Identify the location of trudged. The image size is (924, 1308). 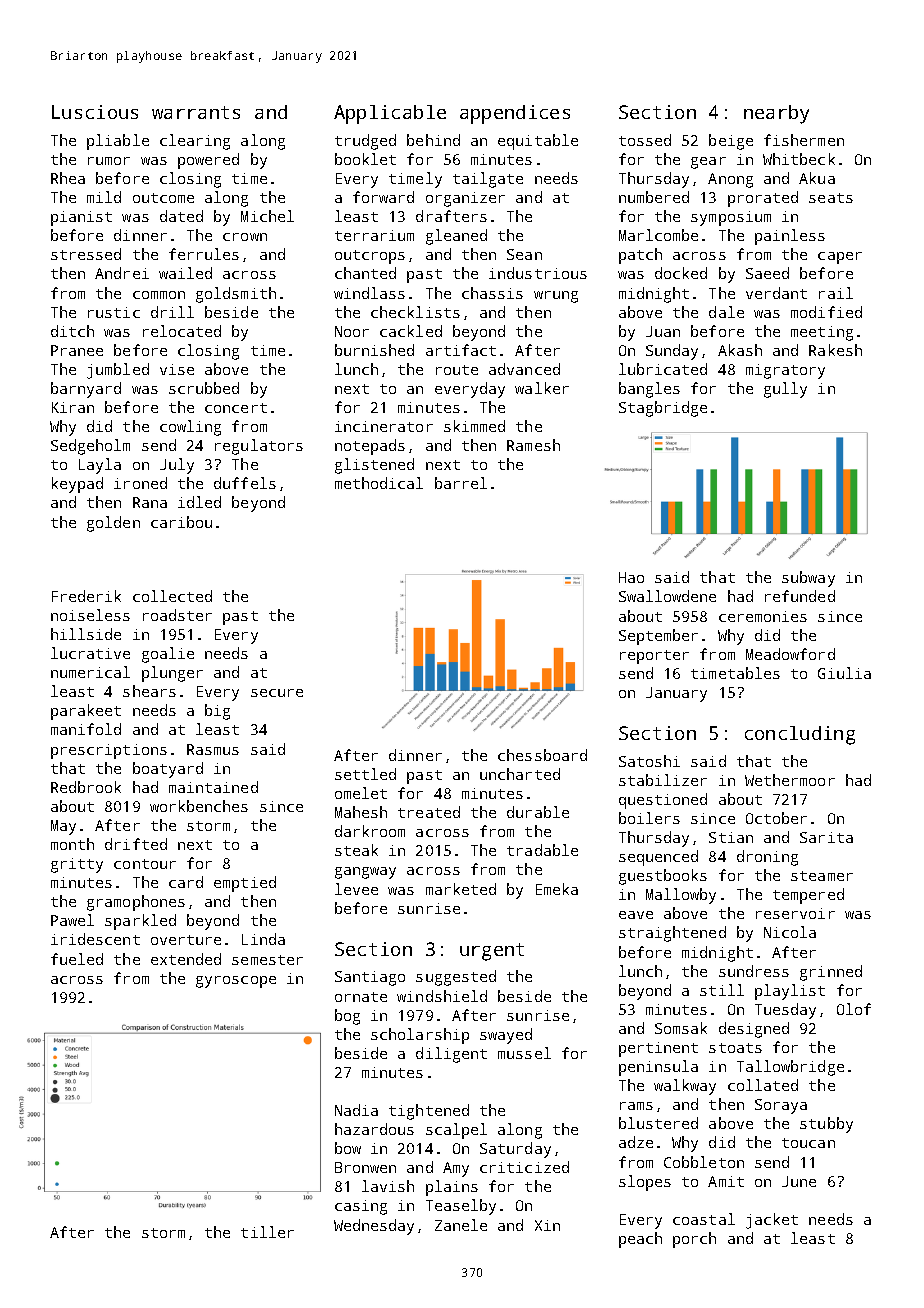
(365, 142).
